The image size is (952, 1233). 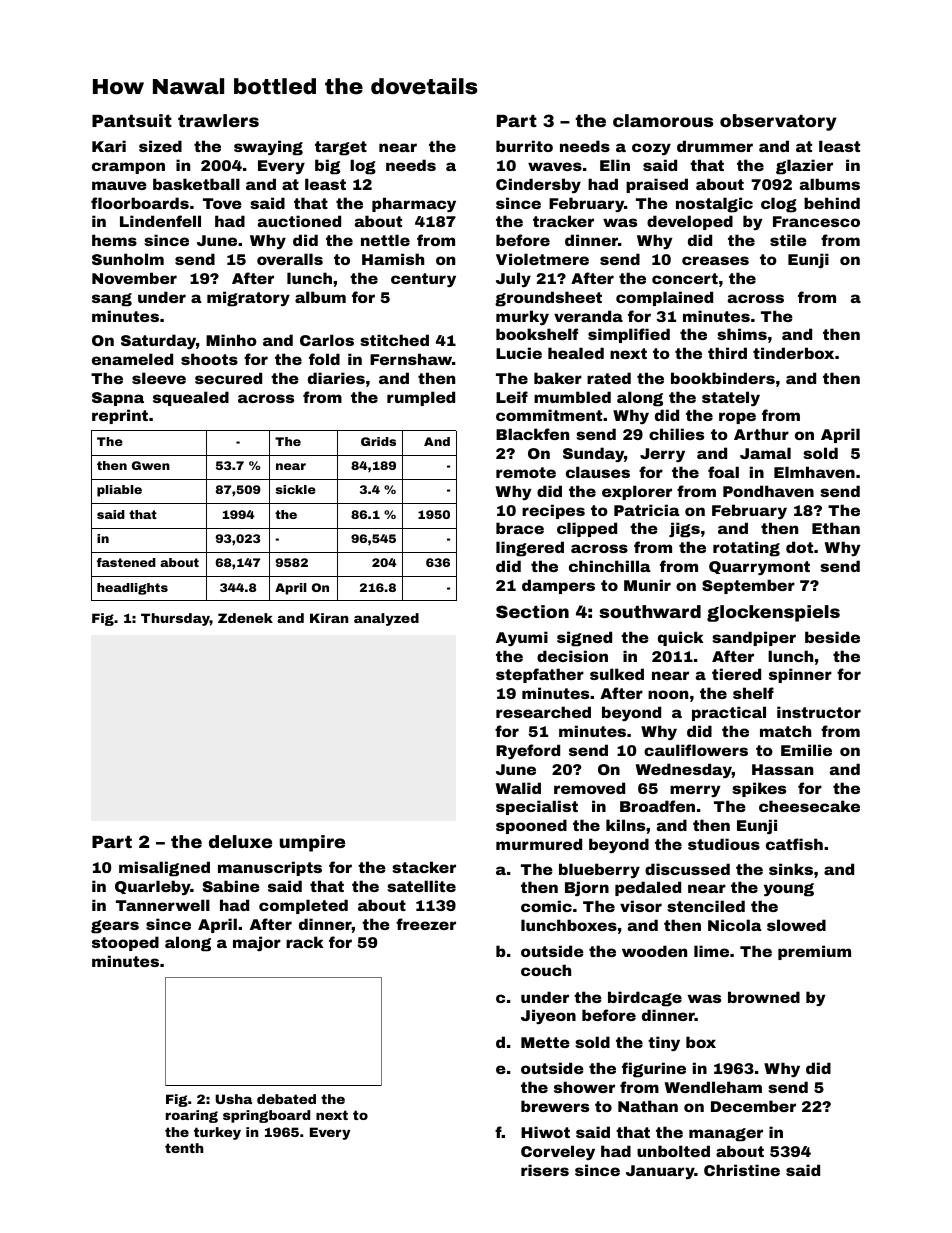 I want to click on Francesco, so click(x=816, y=221).
